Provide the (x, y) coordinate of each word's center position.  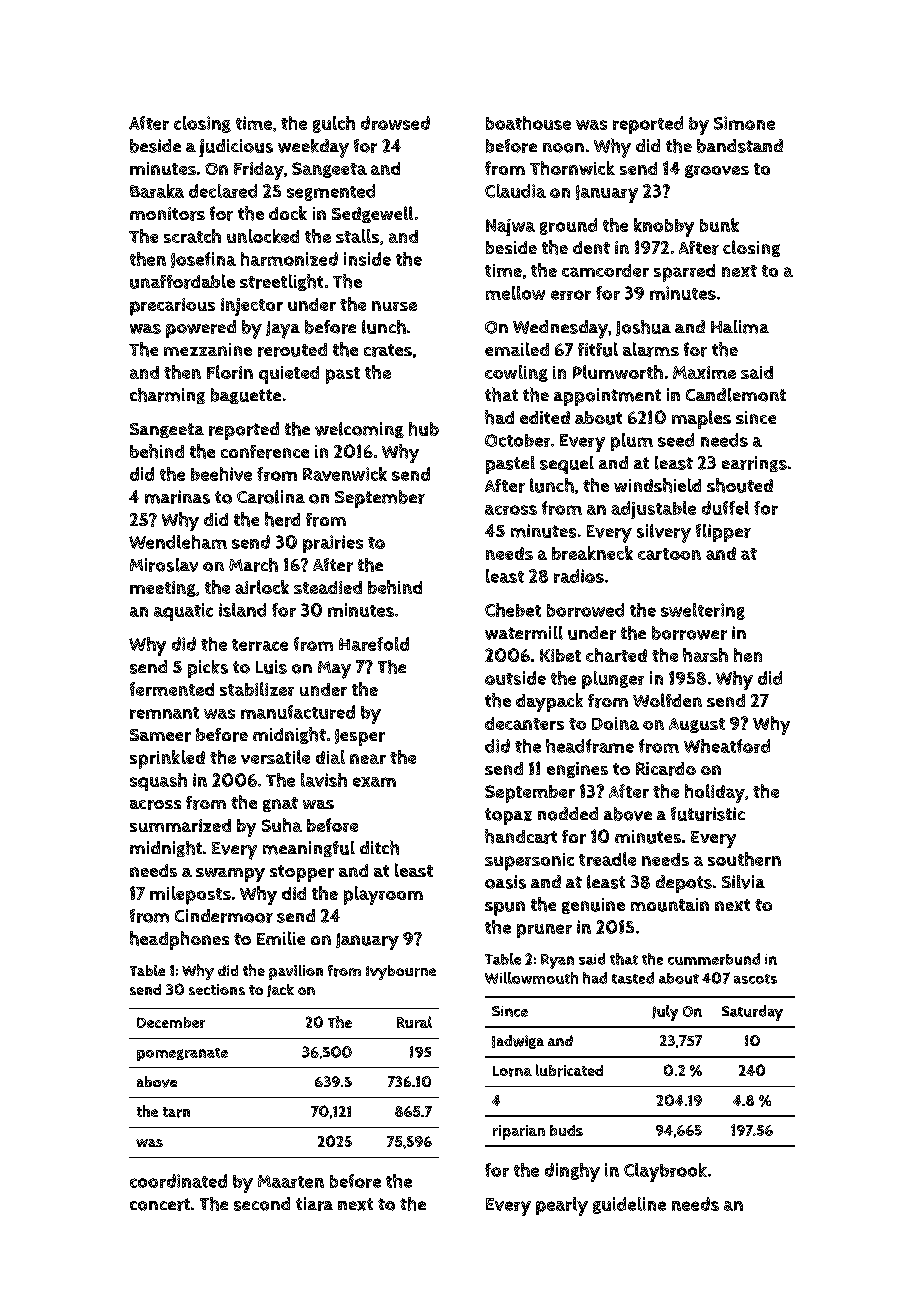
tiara (314, 1204)
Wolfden (667, 700)
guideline (629, 1205)
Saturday (752, 1013)
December (171, 1022)
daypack (549, 702)
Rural (414, 1022)
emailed (517, 349)
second (262, 1204)
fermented (172, 689)
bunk (719, 225)
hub (424, 429)
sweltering (703, 611)
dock (288, 213)
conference (265, 452)
